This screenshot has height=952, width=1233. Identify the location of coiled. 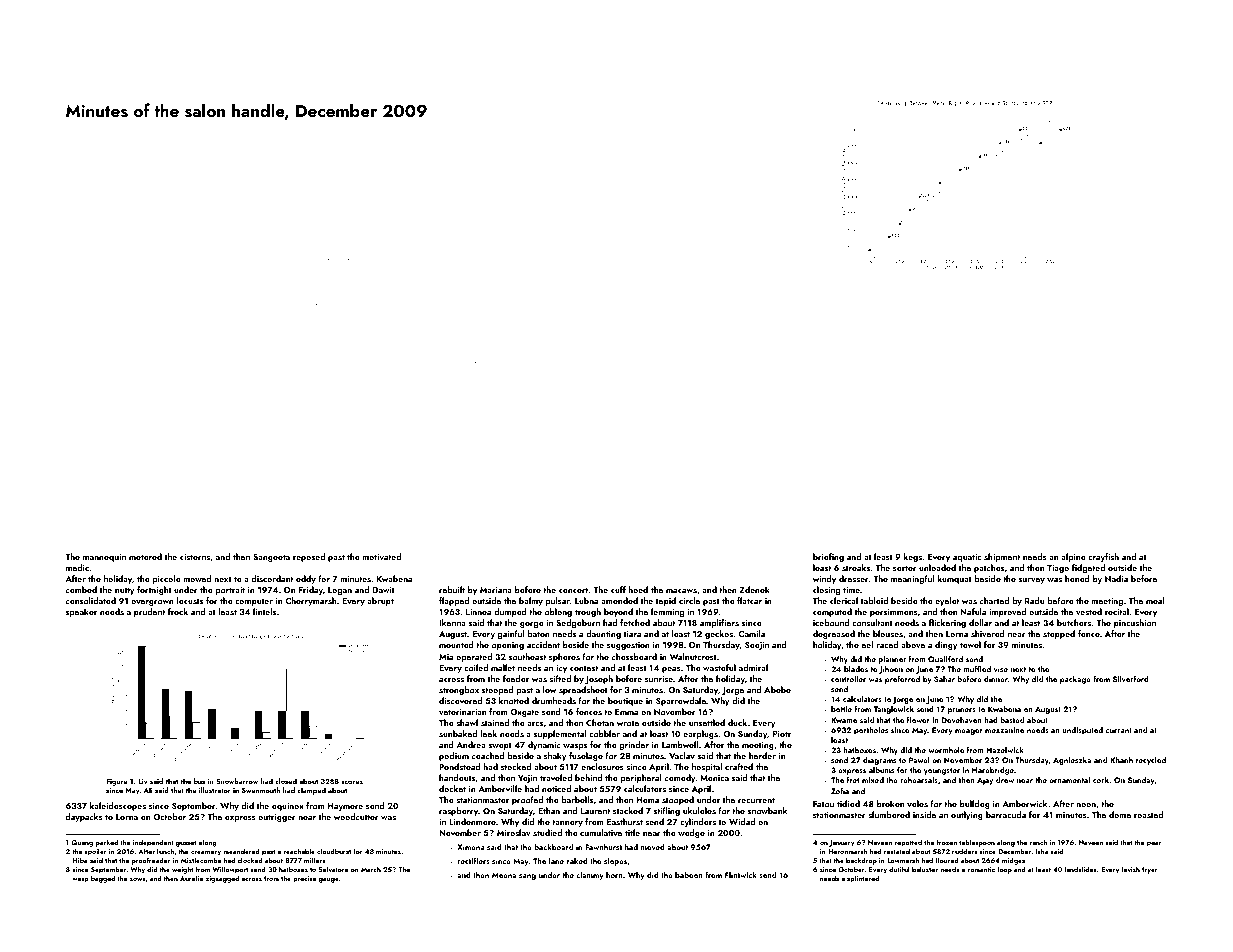
(476, 667).
